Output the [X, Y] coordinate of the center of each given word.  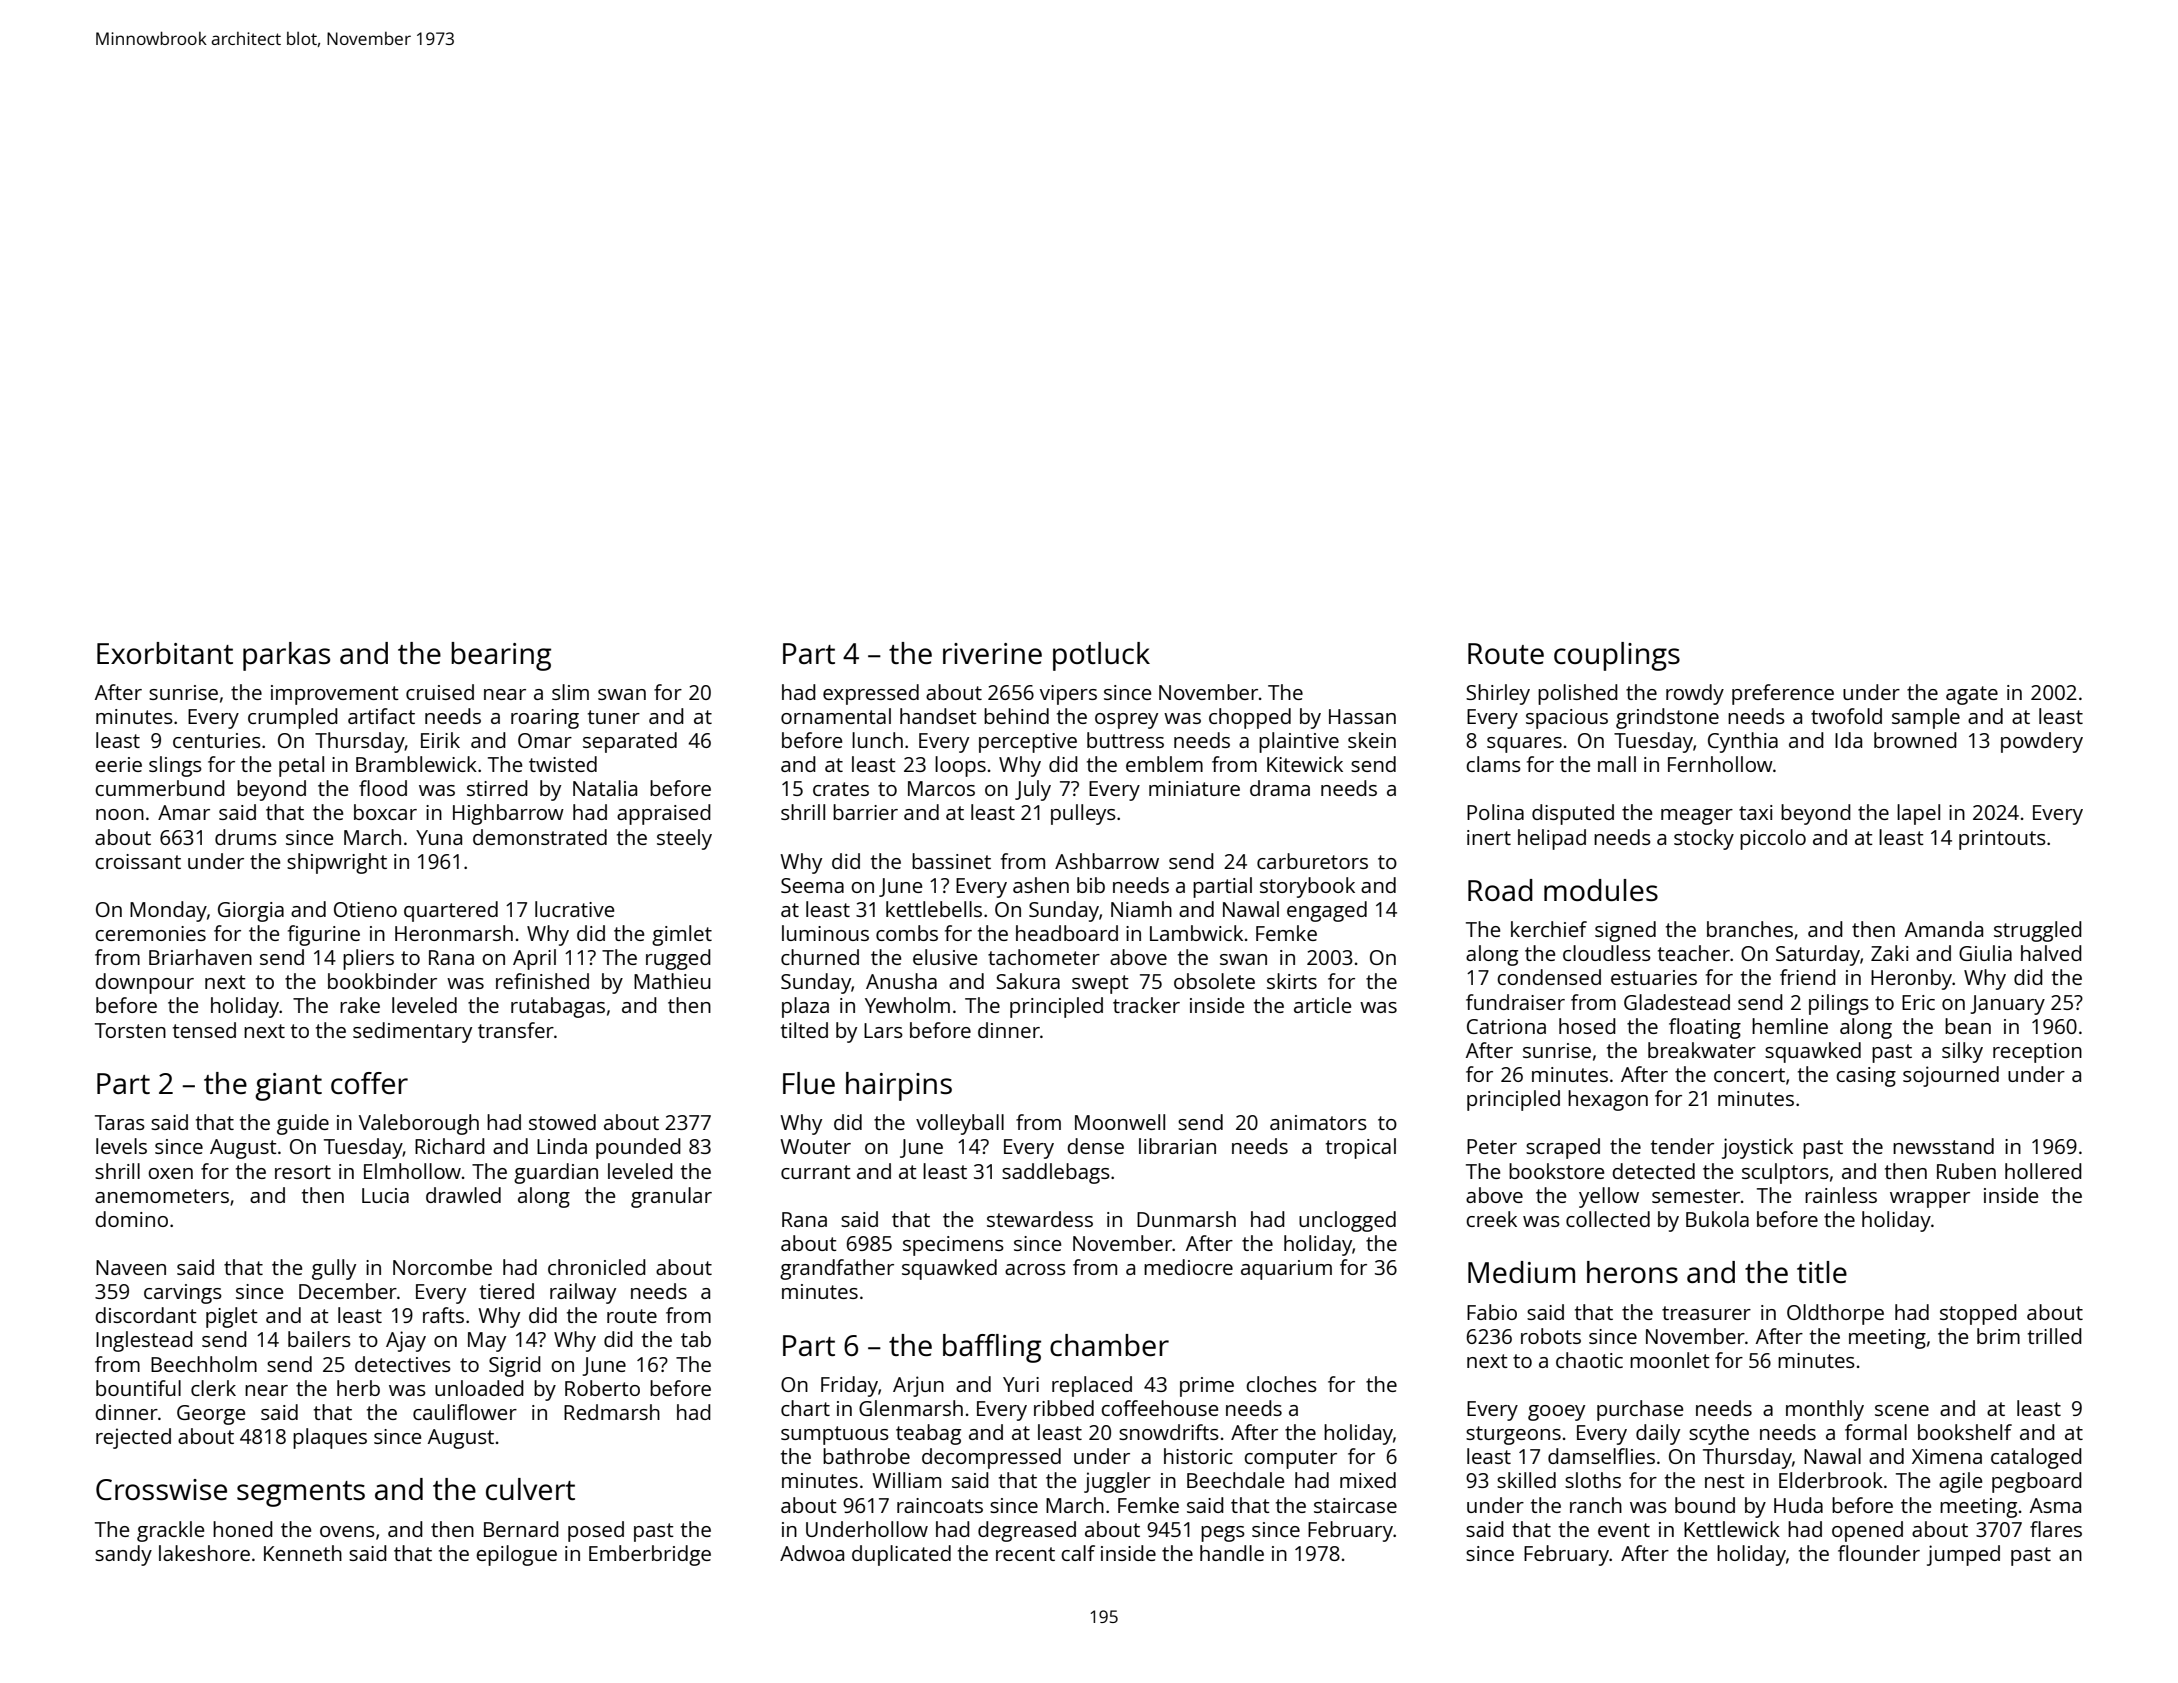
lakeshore [204, 1553]
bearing [501, 656]
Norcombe [442, 1267]
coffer [369, 1083]
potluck [1101, 656]
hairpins [899, 1086]
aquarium [1286, 1270]
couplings [1617, 656]
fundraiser [1515, 1002]
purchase [1640, 1410]
